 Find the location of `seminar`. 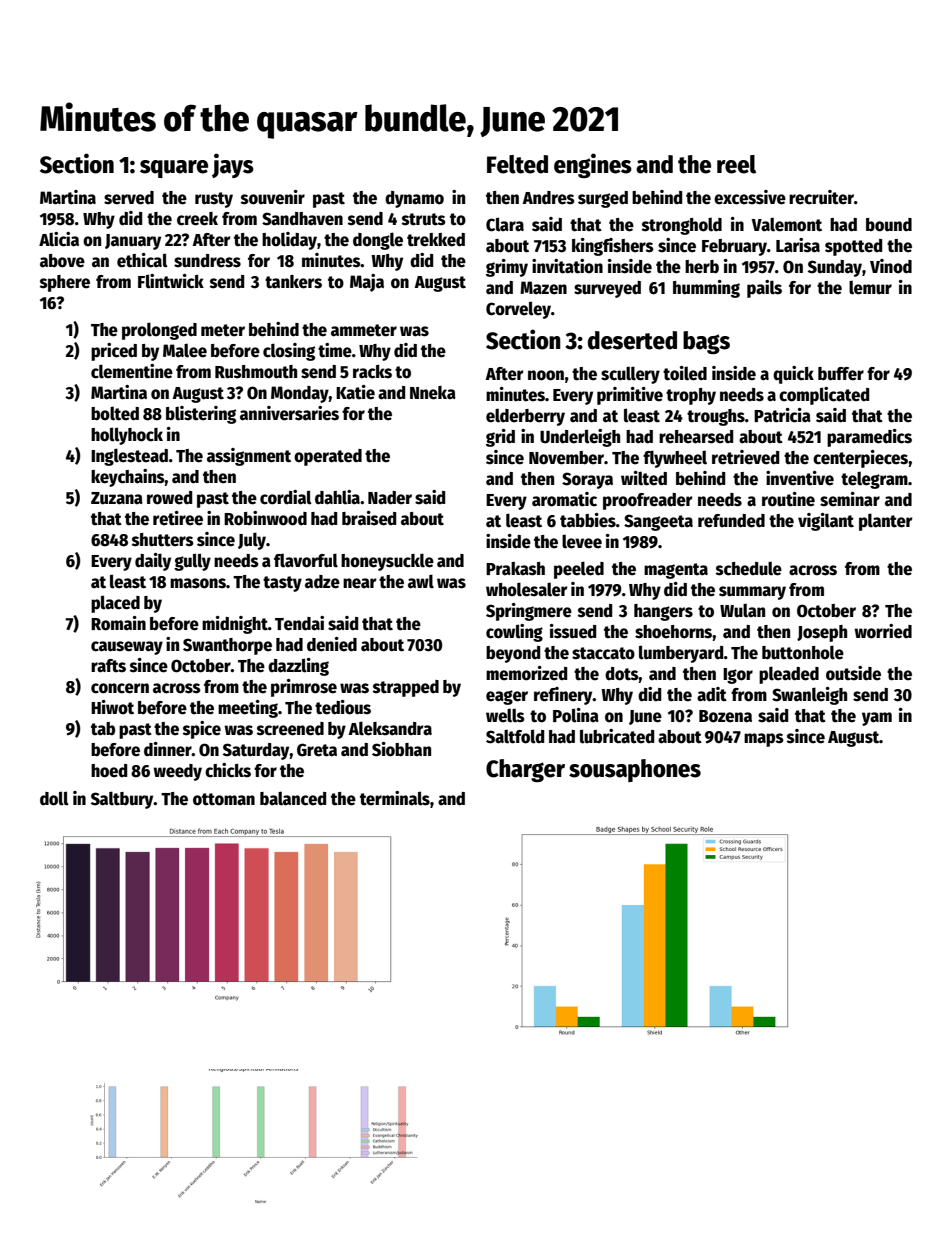

seminar is located at coordinates (850, 499).
